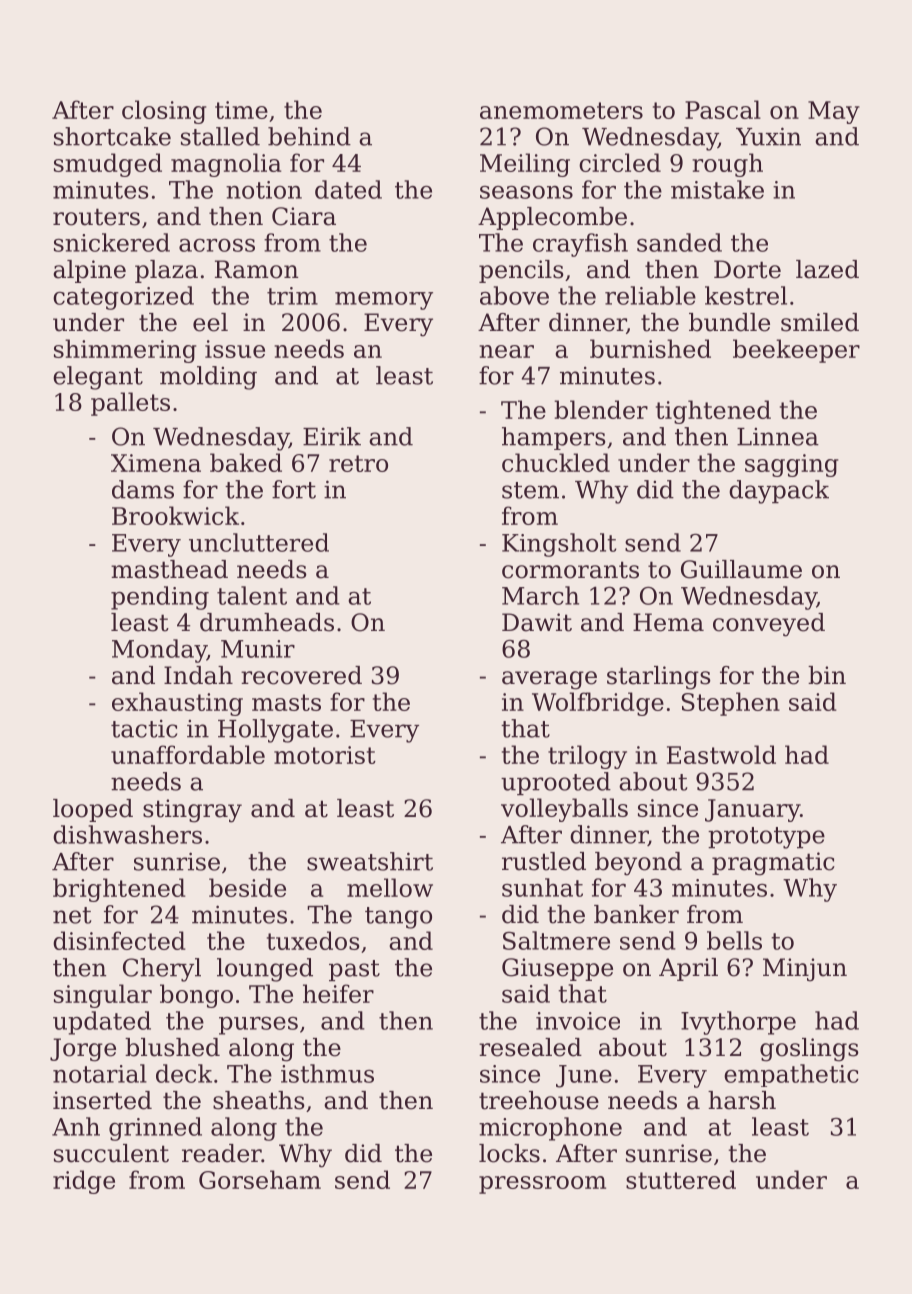 This image has height=1294, width=912. Describe the element at coordinates (638, 864) in the image. I see `beyond` at that location.
